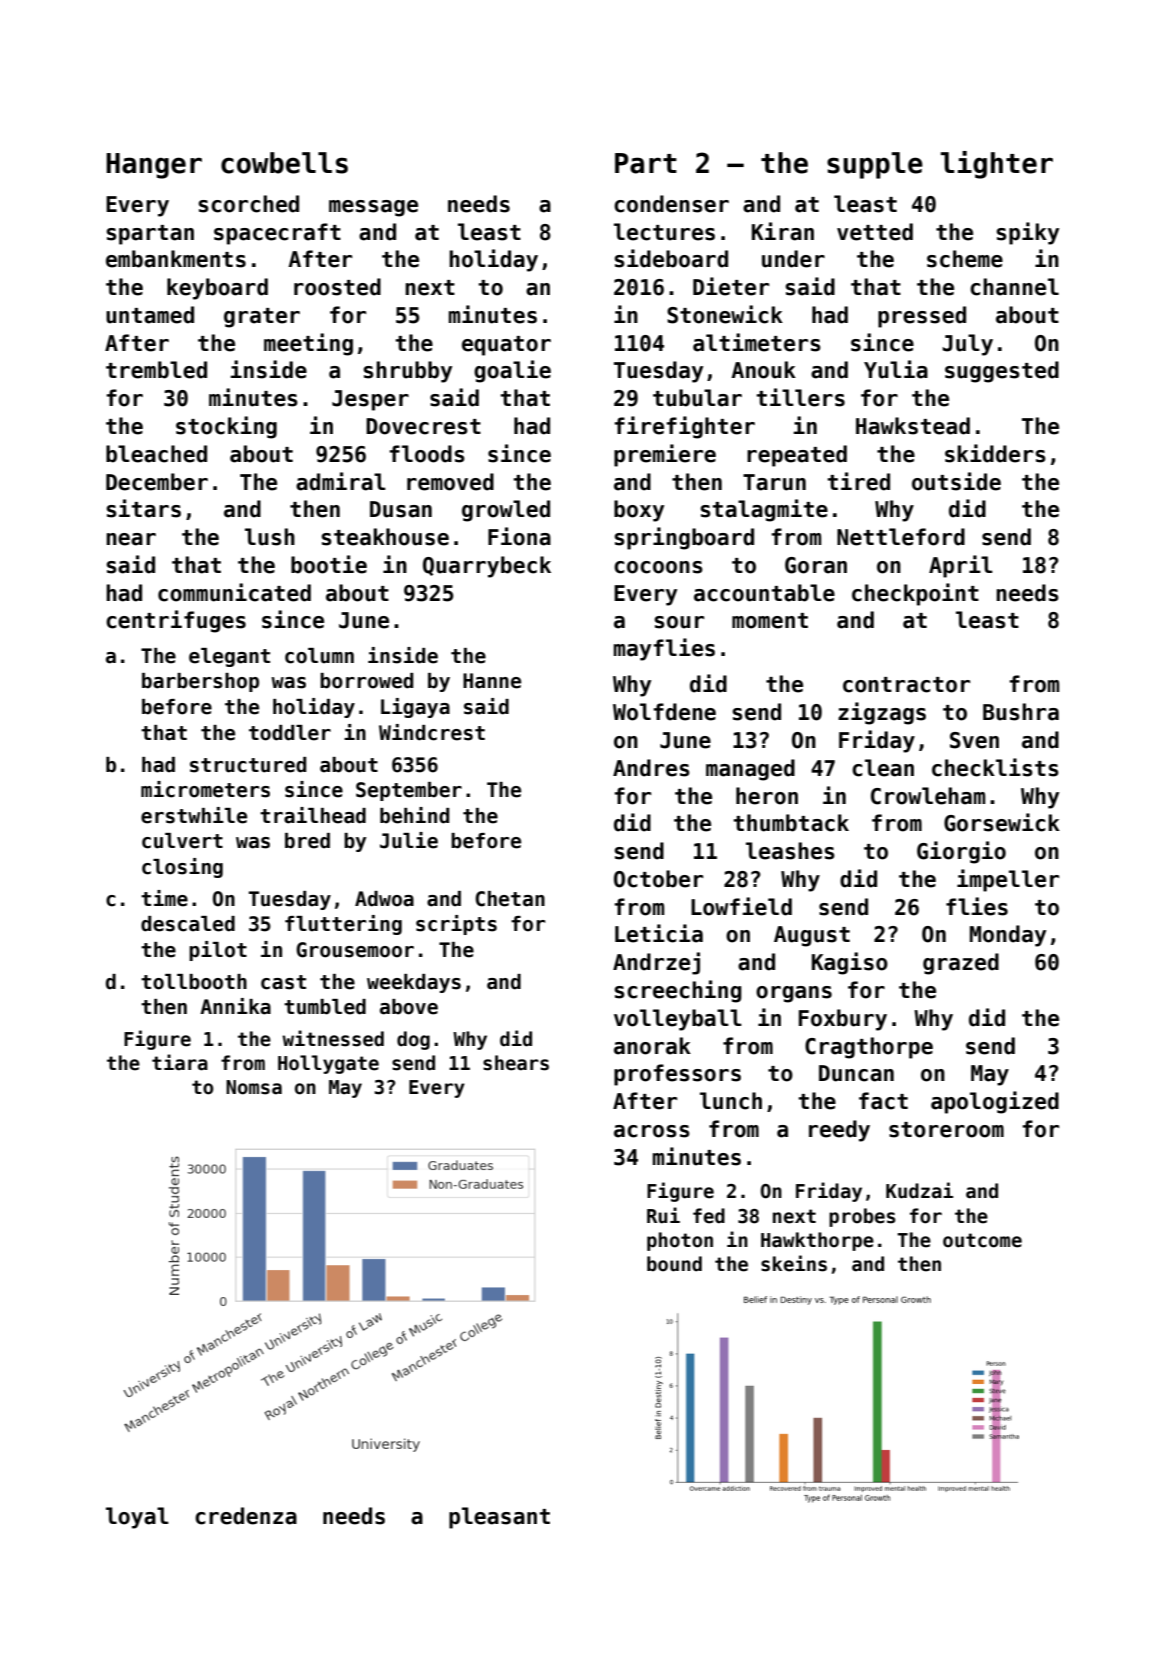 The image size is (1165, 1654). Describe the element at coordinates (862, 1217) in the screenshot. I see `probes` at that location.
